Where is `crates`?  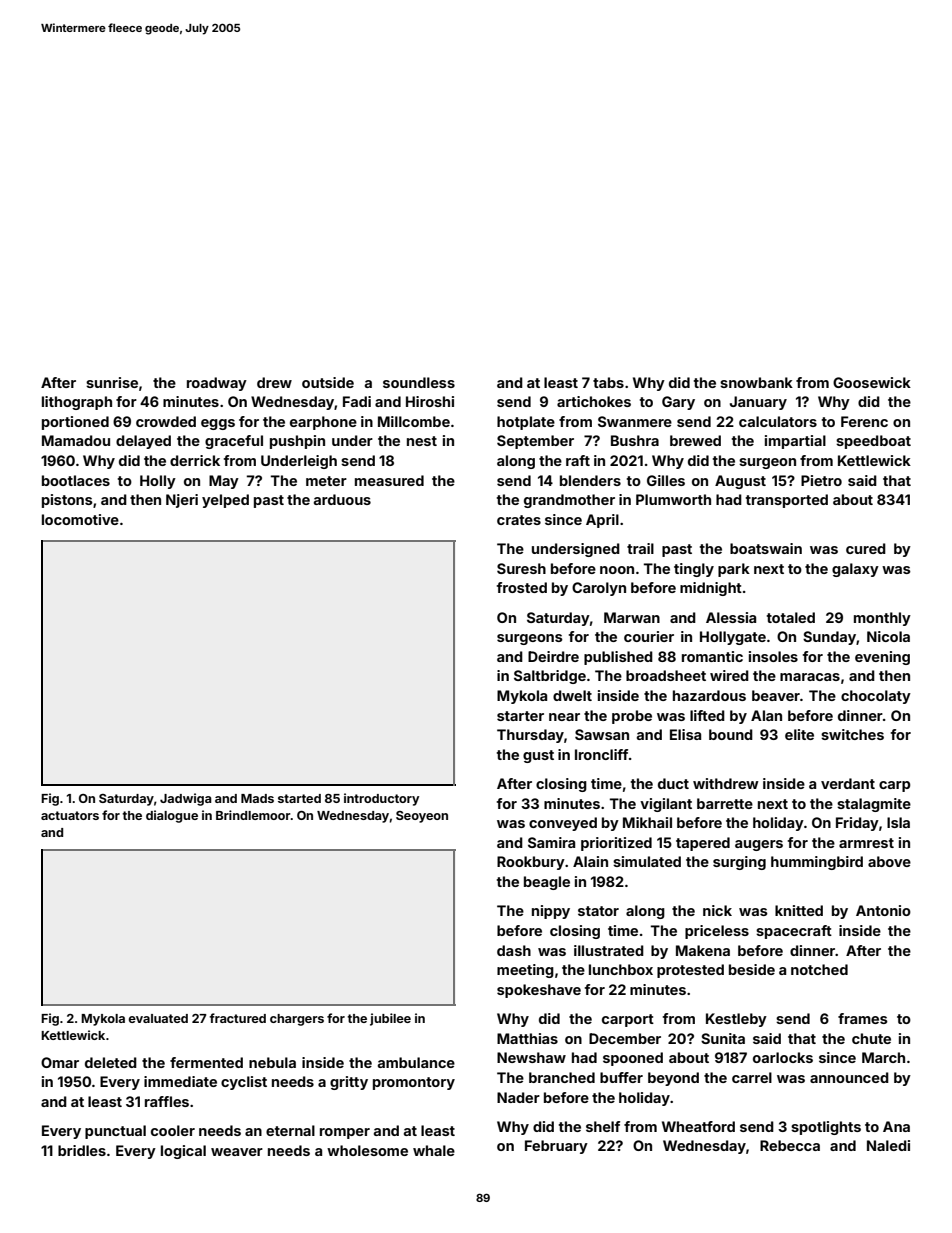
crates is located at coordinates (519, 520).
